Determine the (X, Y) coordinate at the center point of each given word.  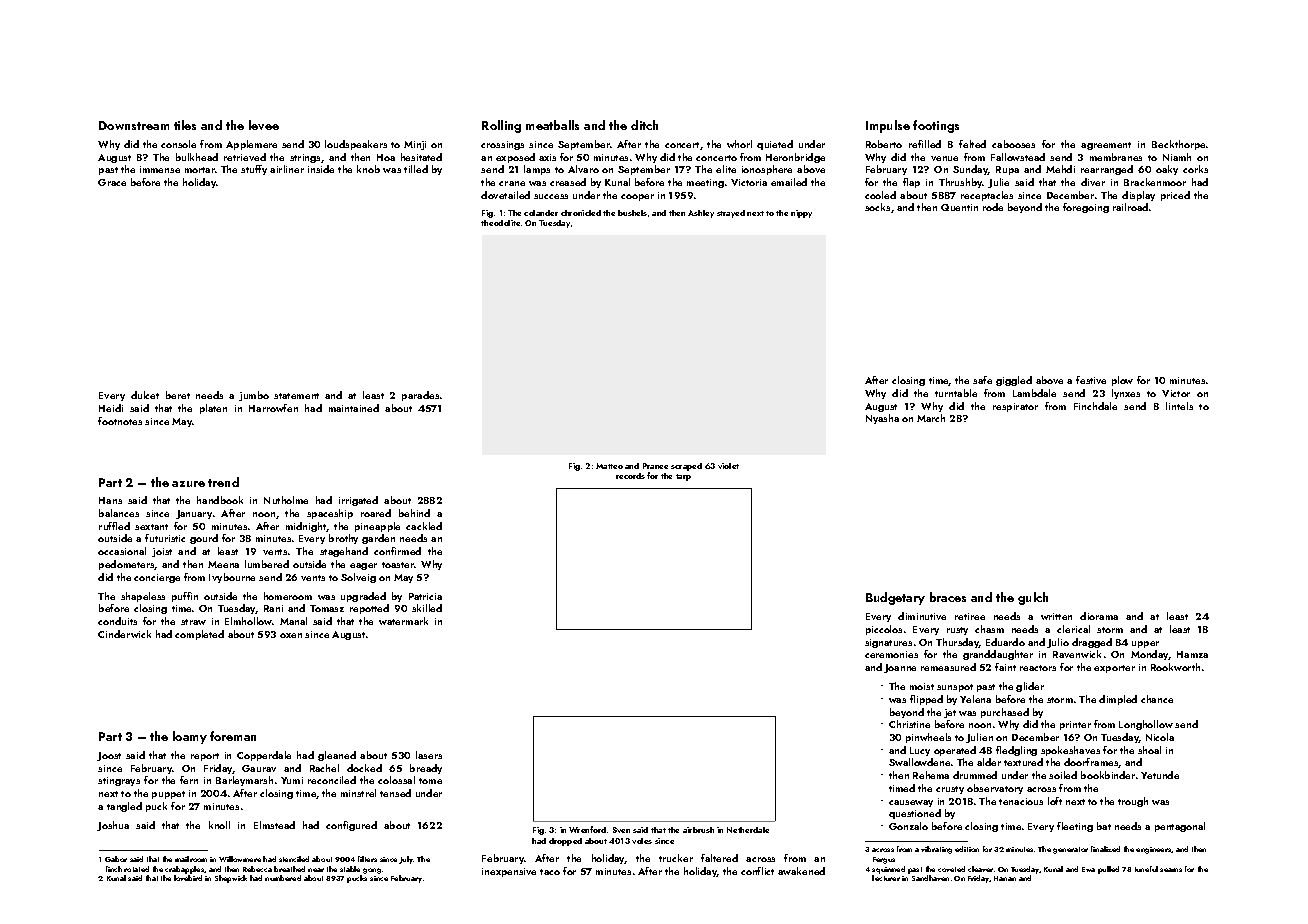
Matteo (609, 466)
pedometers (127, 565)
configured (351, 826)
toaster (398, 565)
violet (728, 466)
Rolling (501, 126)
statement (296, 396)
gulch (1033, 598)
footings (936, 126)
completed (199, 635)
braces (948, 597)
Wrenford (587, 829)
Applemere (251, 145)
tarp (683, 477)
